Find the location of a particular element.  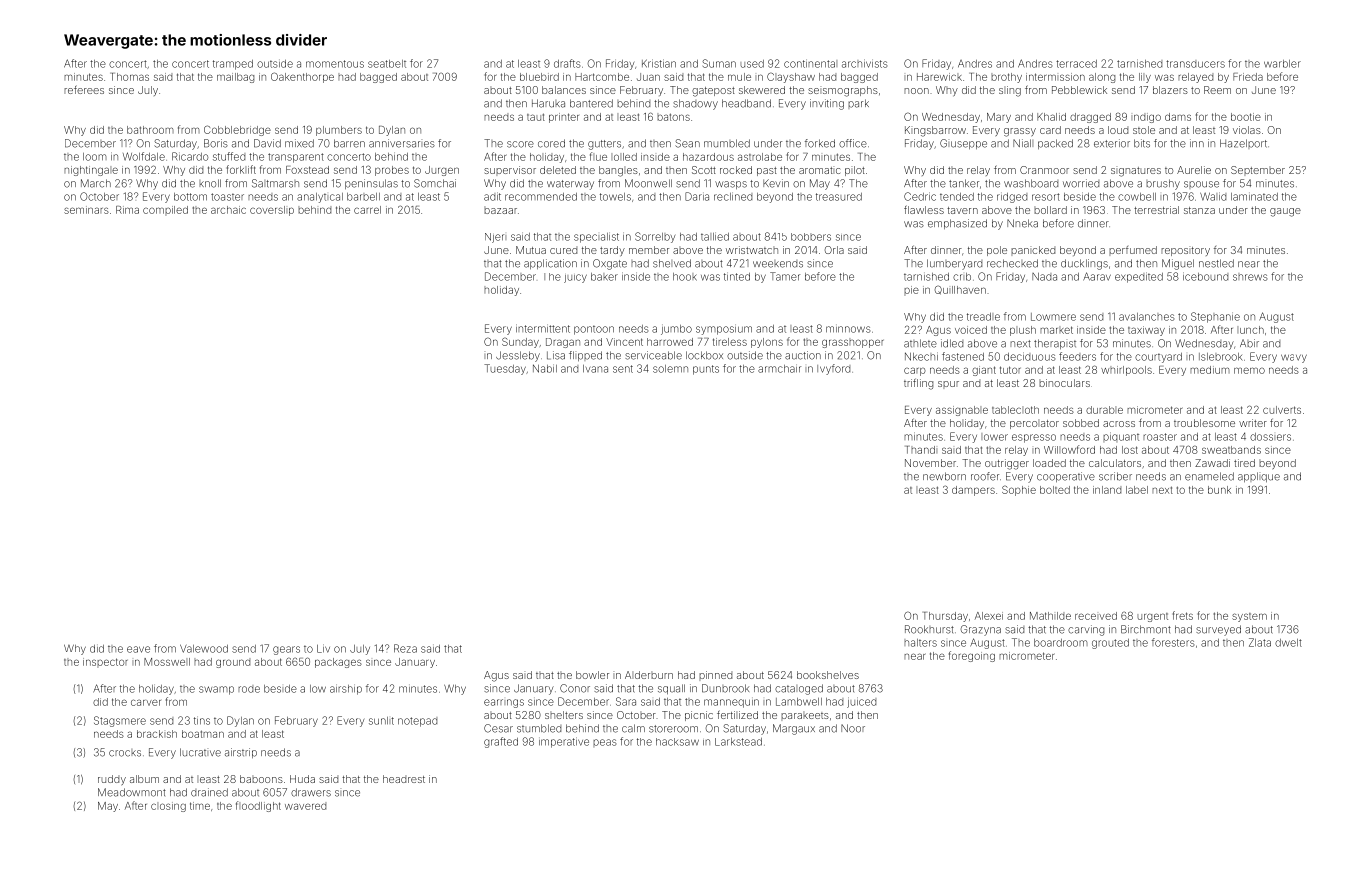

wavered is located at coordinates (305, 806).
